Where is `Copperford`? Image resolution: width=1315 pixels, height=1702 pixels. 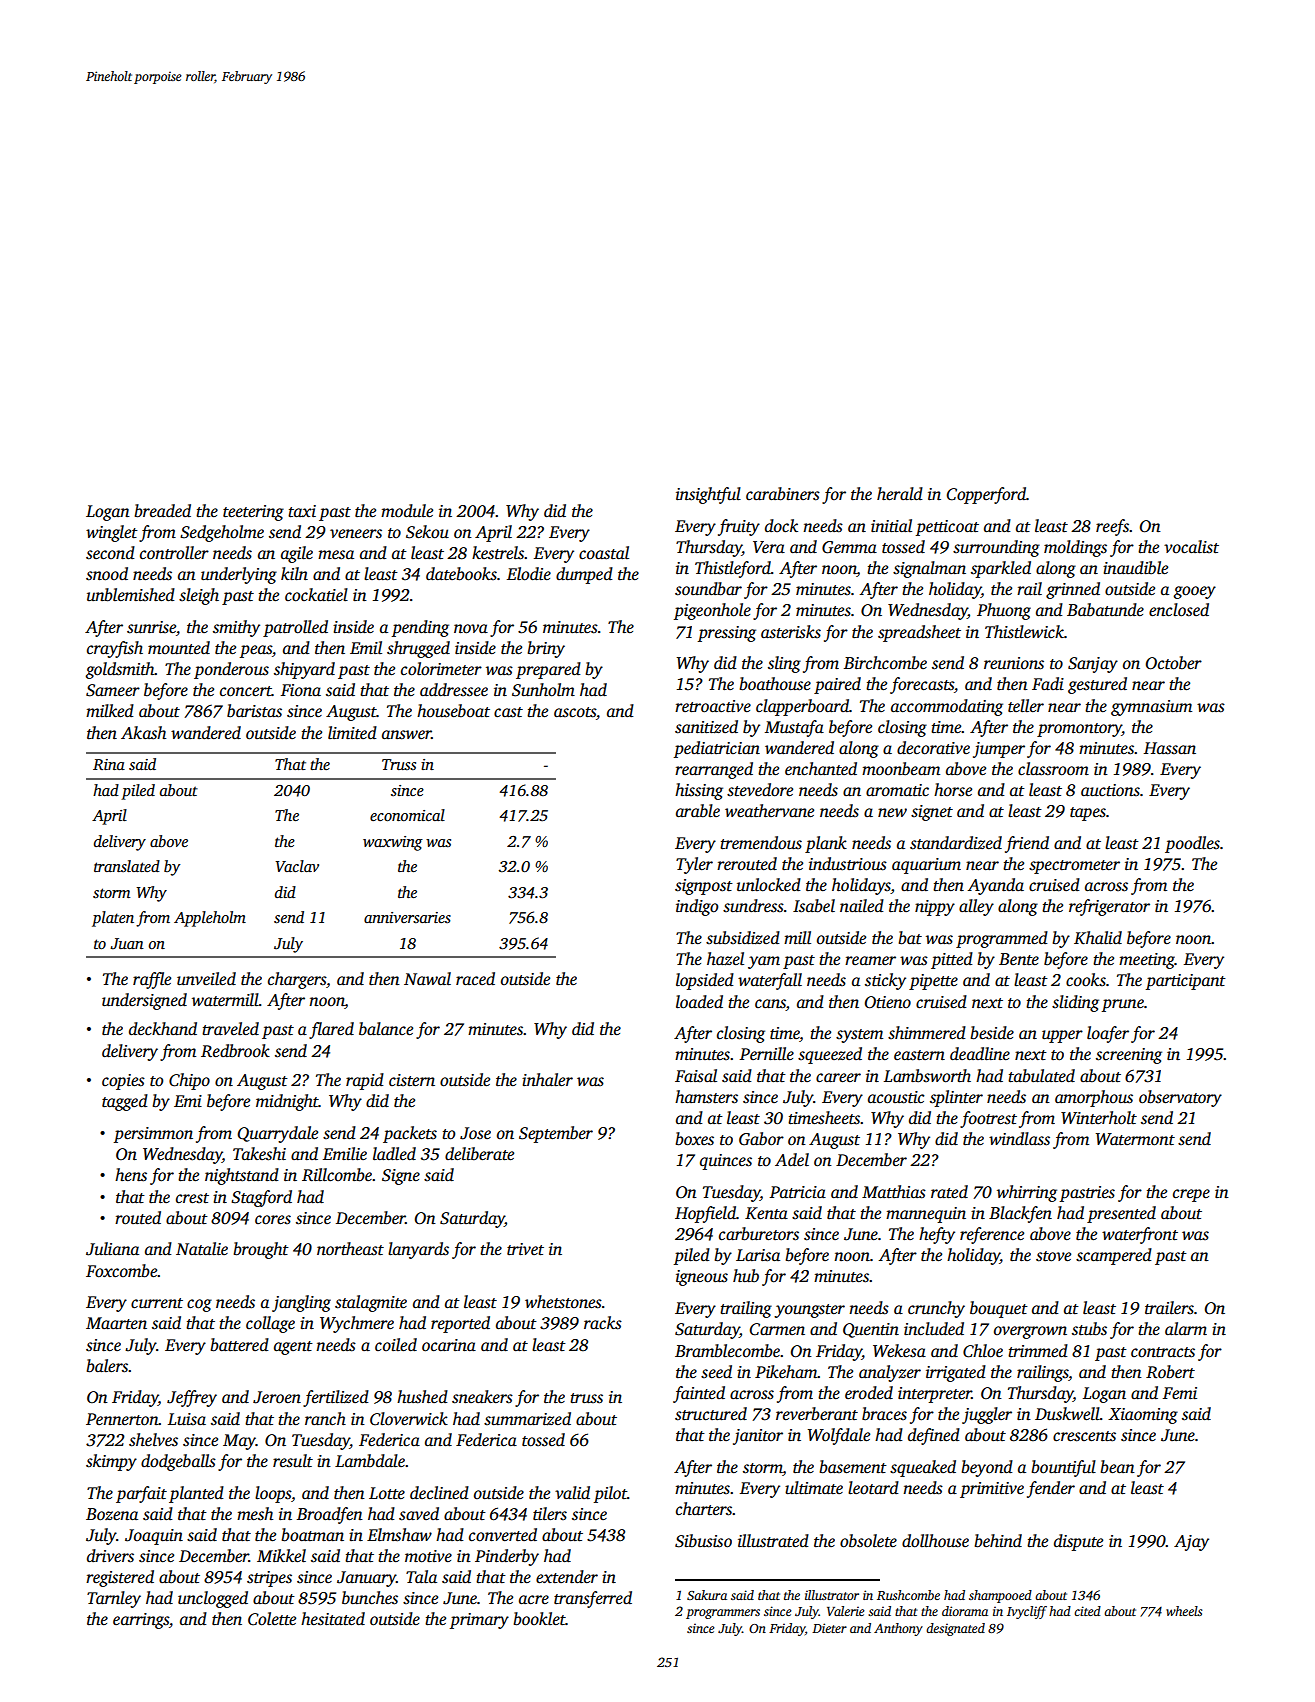 Copperford is located at coordinates (986, 495).
